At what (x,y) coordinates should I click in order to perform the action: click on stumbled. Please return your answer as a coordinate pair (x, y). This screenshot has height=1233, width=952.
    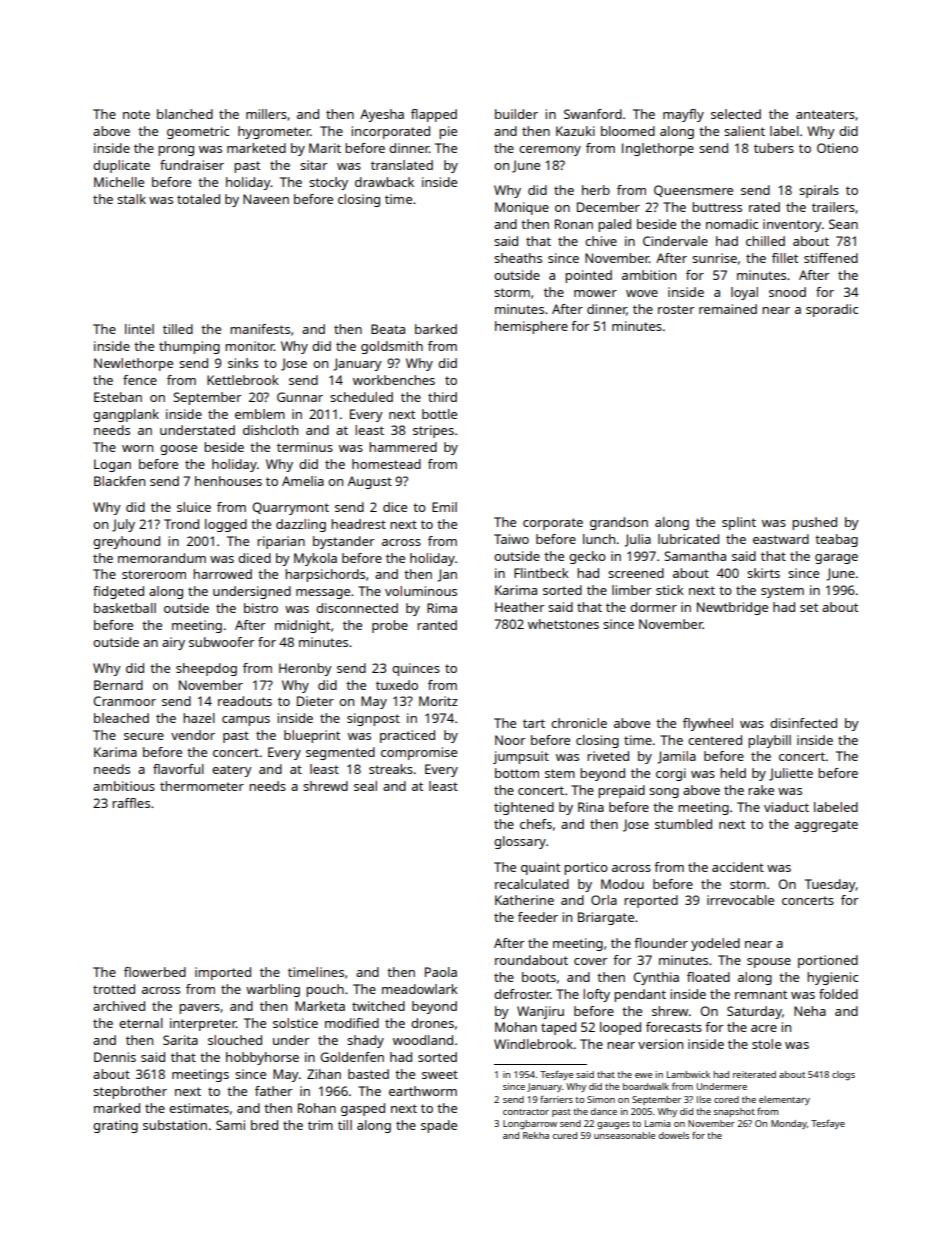
    Looking at the image, I should click on (683, 824).
